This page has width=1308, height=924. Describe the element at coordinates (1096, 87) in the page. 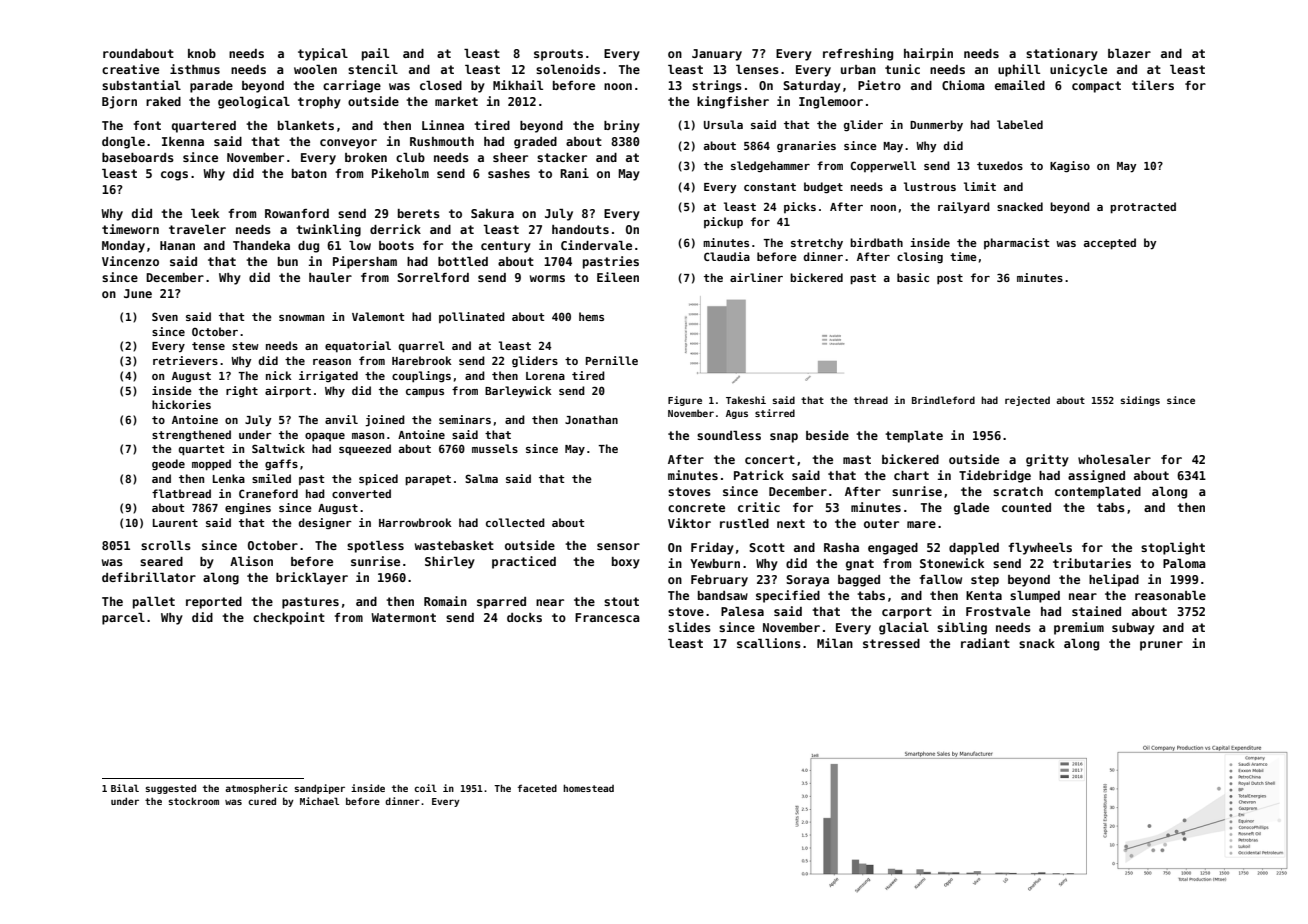

I see `compact` at that location.
